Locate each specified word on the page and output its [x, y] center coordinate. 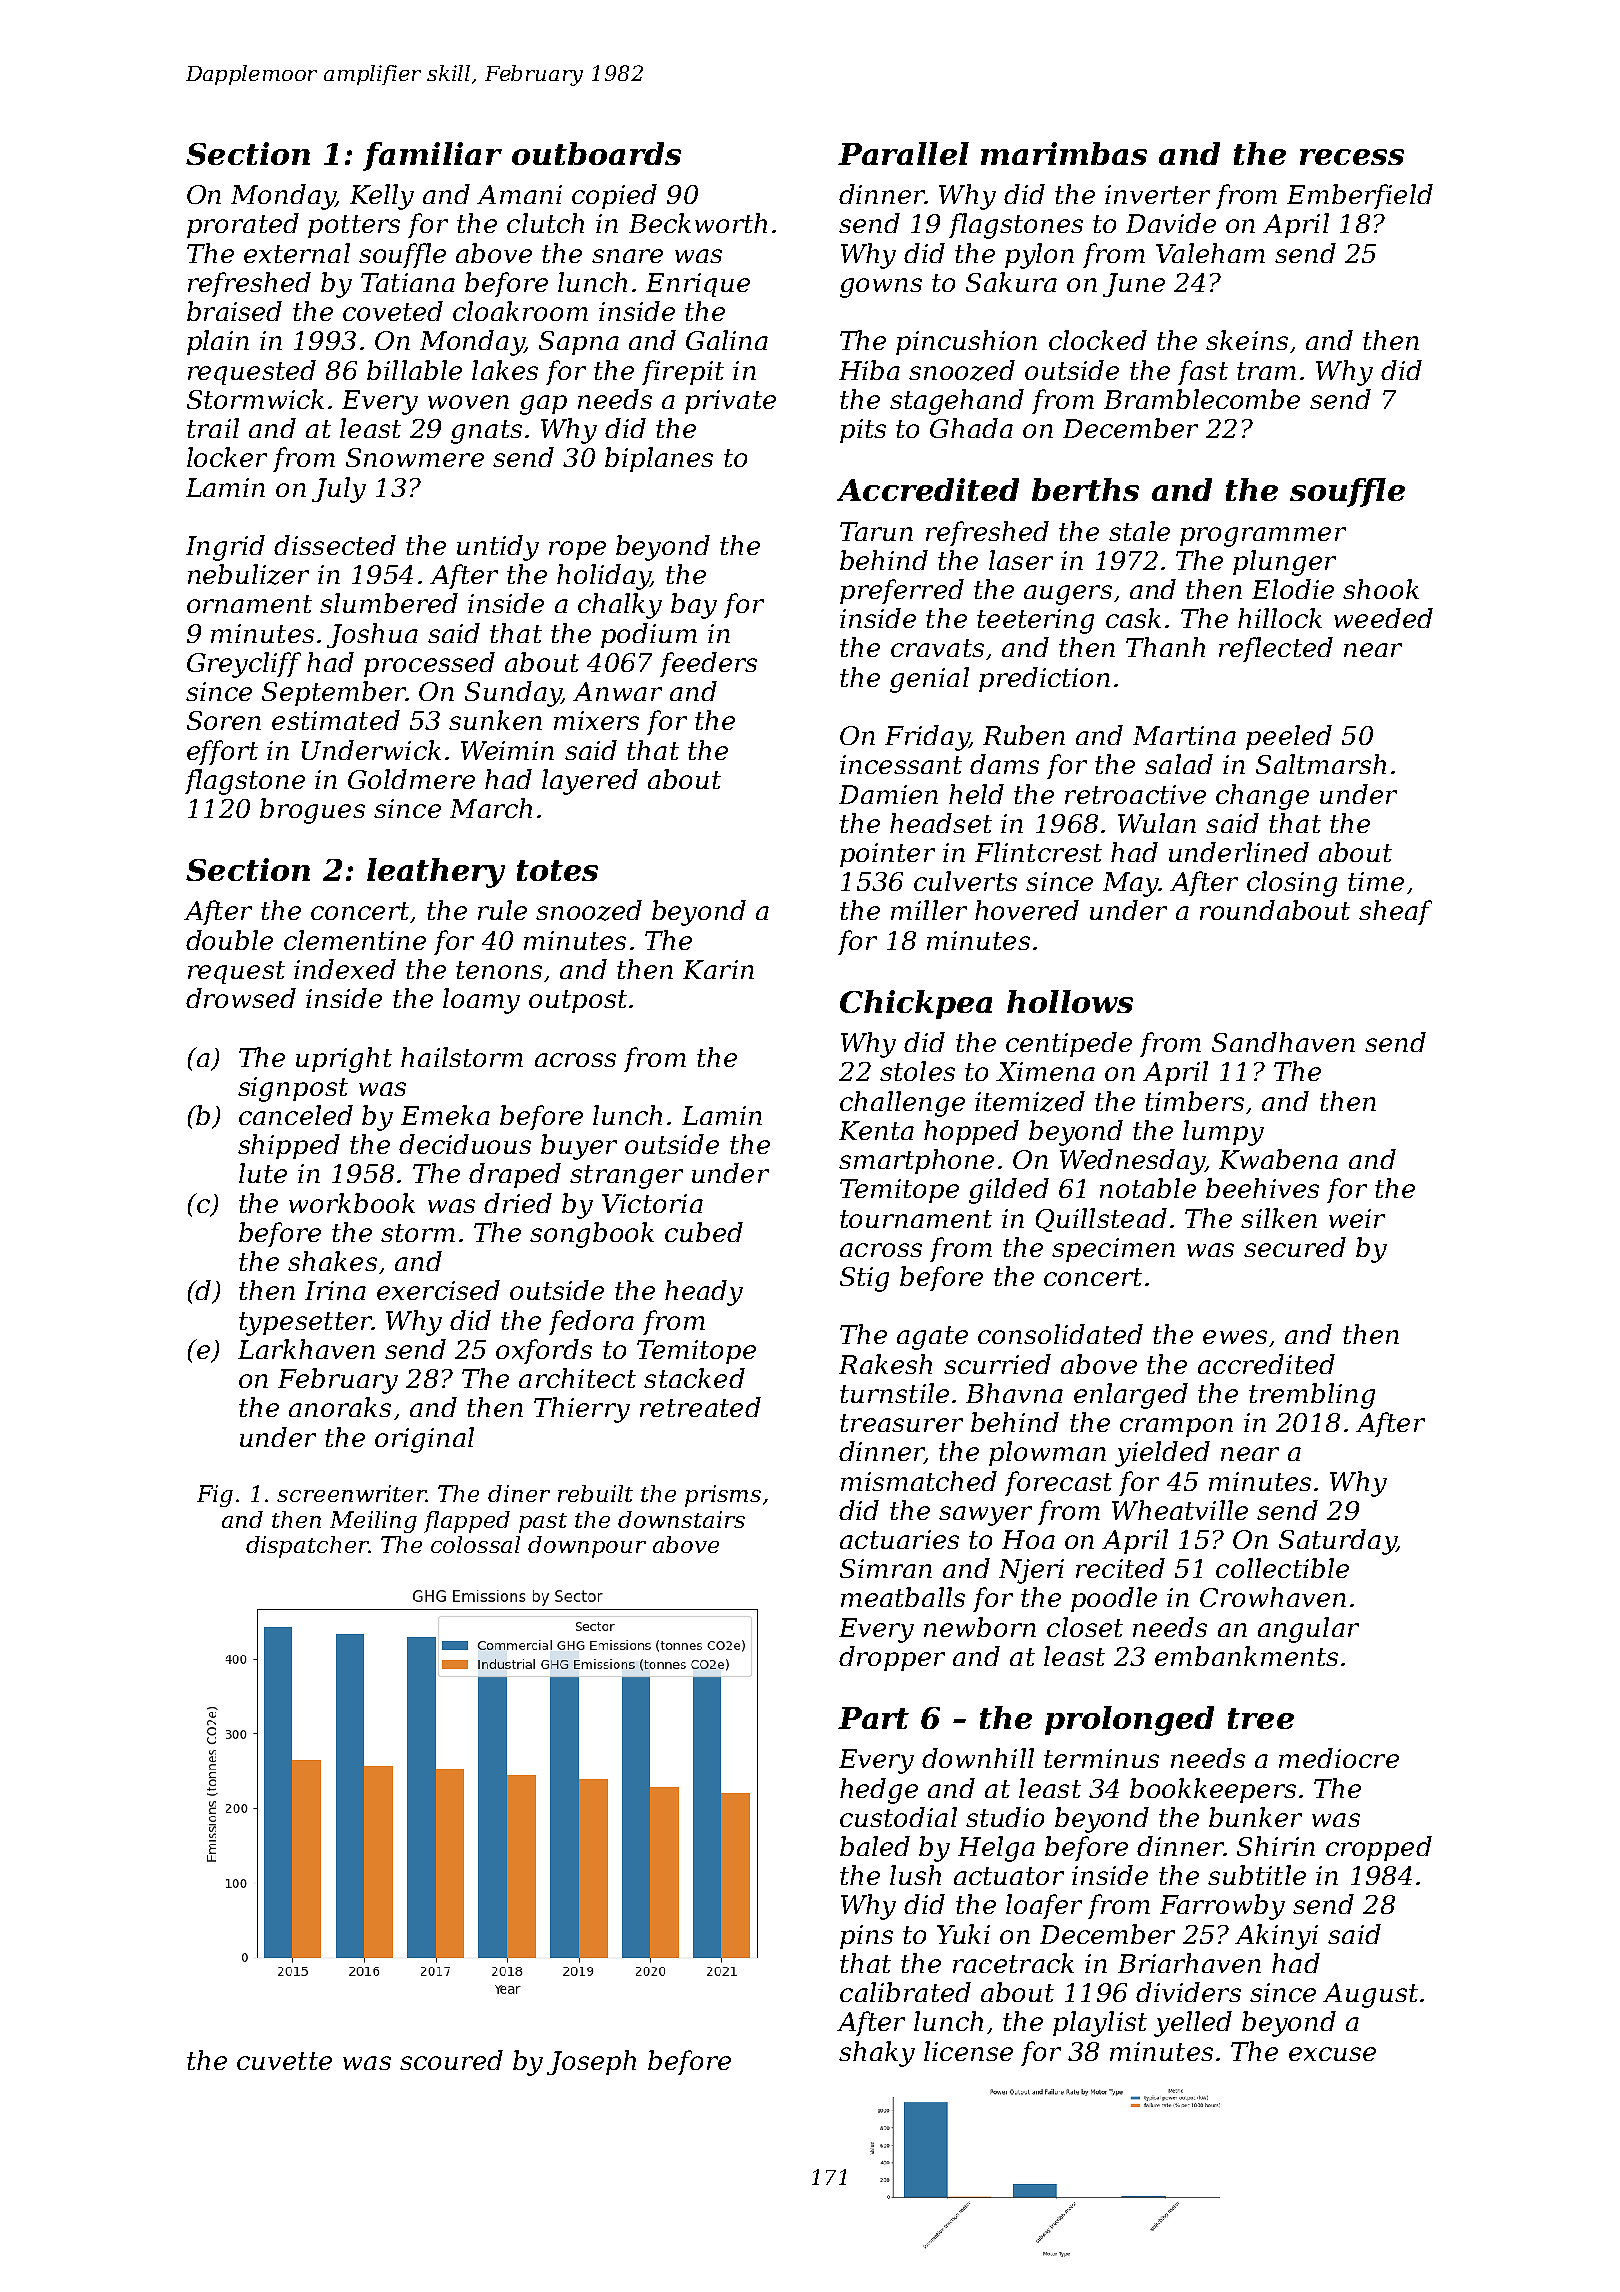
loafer [1044, 1906]
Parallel [903, 153]
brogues [312, 811]
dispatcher [307, 1547]
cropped [1379, 1848]
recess [1352, 157]
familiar [432, 156]
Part [873, 1718]
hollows [1070, 1001]
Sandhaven [1283, 1042]
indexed [345, 969]
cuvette [284, 2061]
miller [929, 910]
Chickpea [916, 1004]
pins [866, 1937]
